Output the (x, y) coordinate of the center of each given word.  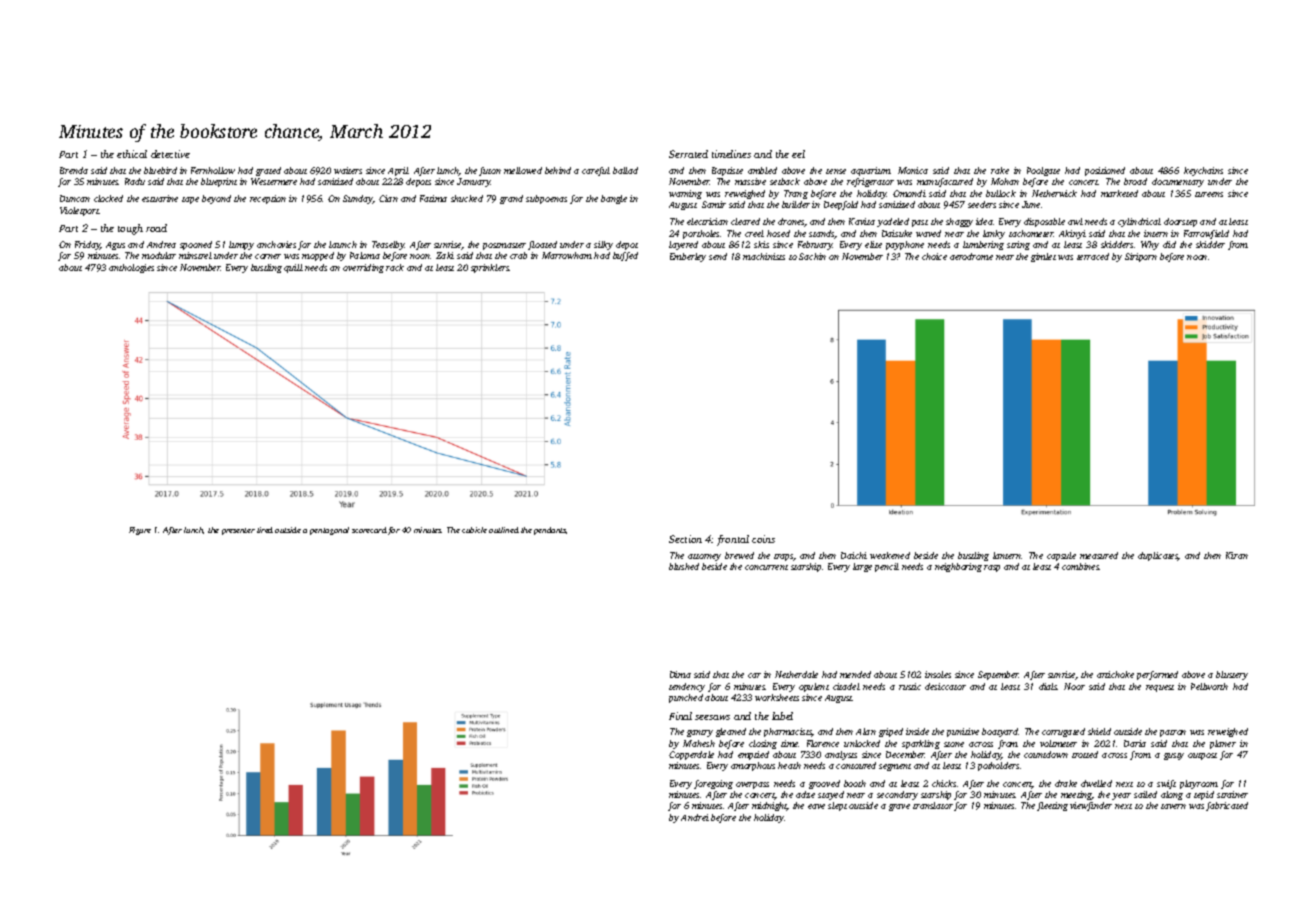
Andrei (695, 817)
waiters (348, 170)
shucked (467, 198)
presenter (238, 531)
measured (1099, 555)
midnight (769, 806)
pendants (550, 531)
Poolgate (1043, 171)
